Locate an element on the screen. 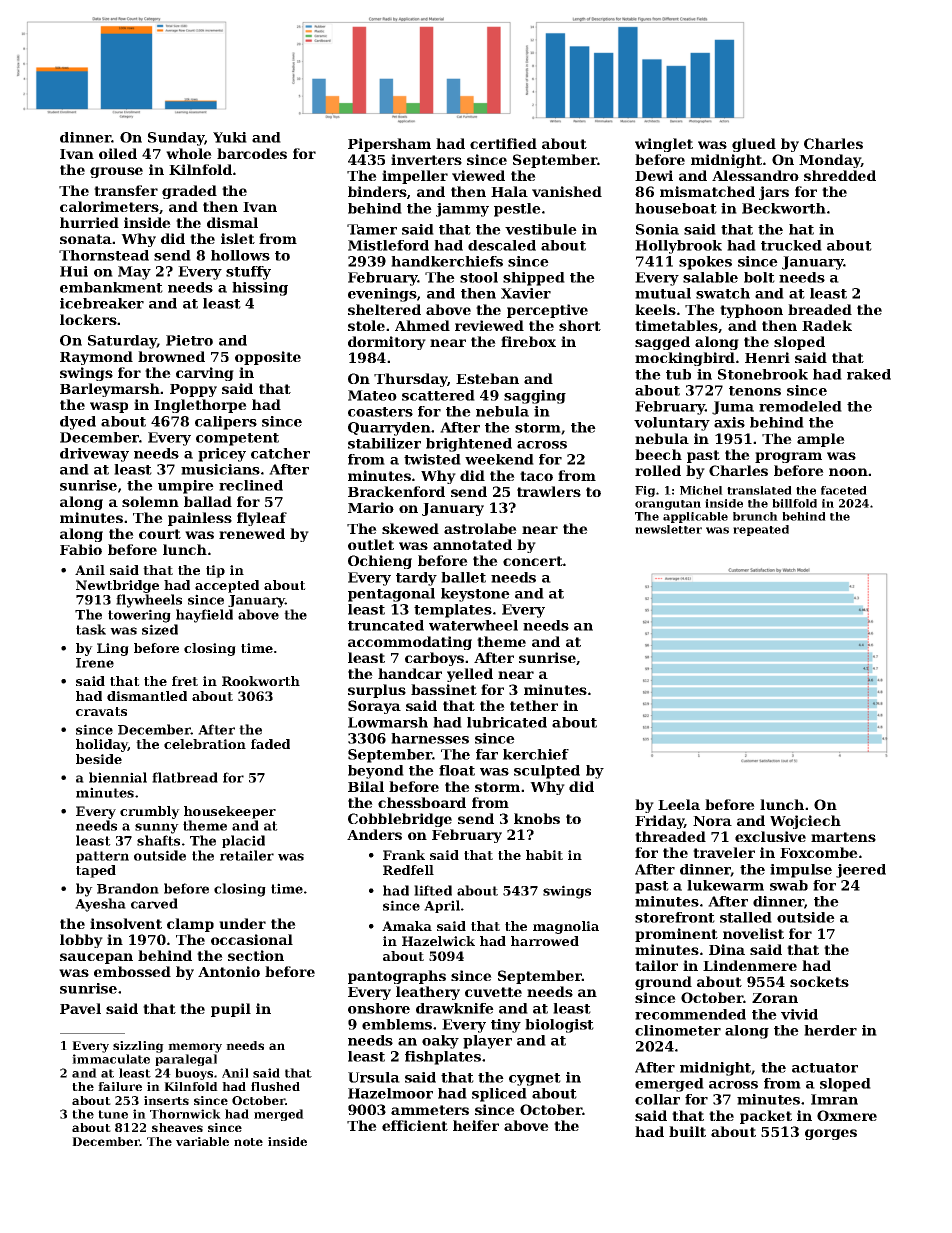  Fabio is located at coordinates (81, 549).
